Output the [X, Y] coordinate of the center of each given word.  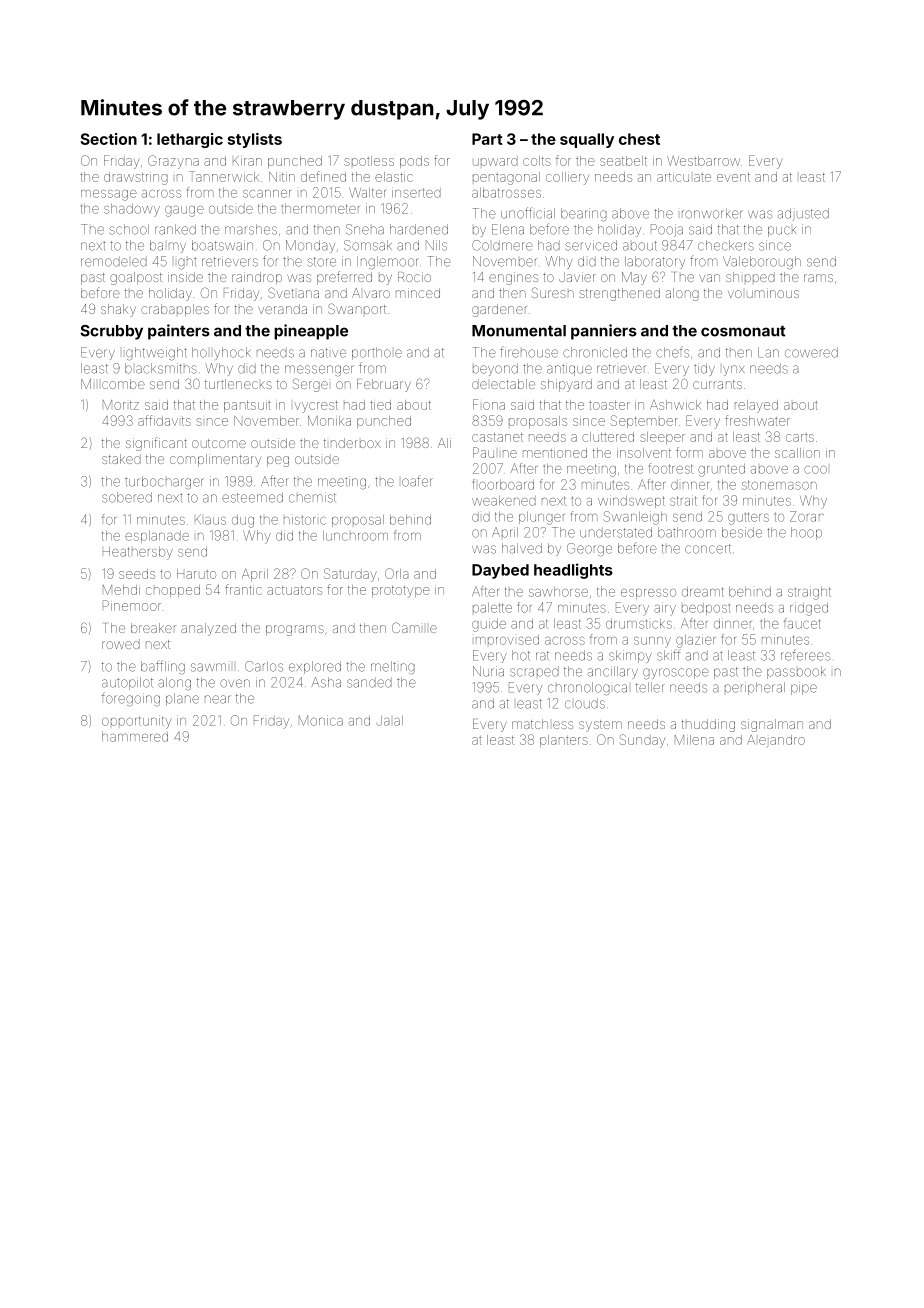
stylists [255, 140]
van [709, 278]
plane [182, 699]
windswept [631, 501]
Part [487, 139]
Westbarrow [703, 161]
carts [800, 437]
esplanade [157, 537]
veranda [282, 309]
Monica [321, 720]
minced [418, 293]
